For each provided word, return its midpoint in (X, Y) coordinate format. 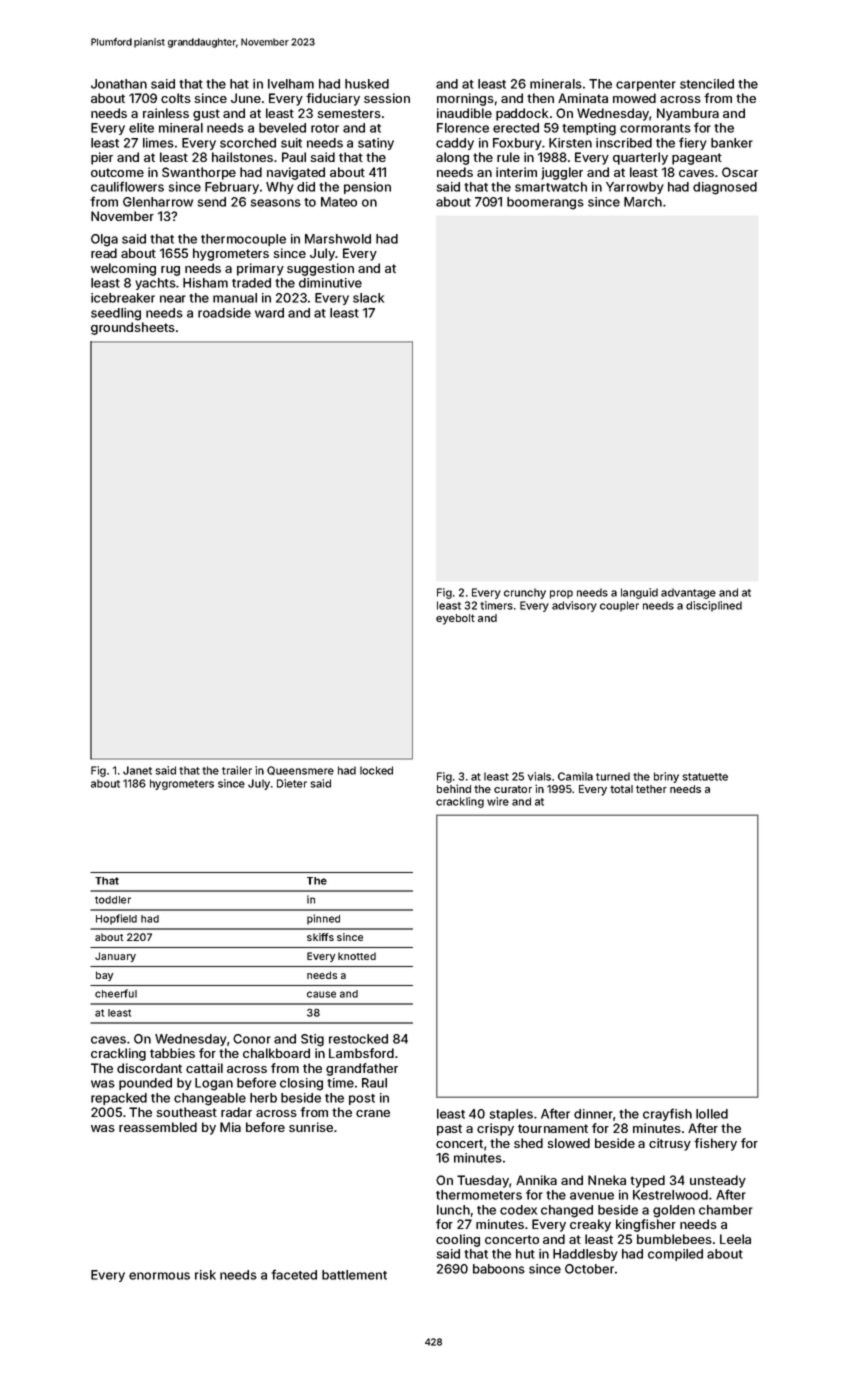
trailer (237, 770)
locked (376, 770)
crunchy (525, 593)
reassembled (158, 1127)
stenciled (707, 84)
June (246, 98)
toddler (113, 900)
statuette (705, 777)
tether (651, 789)
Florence (463, 128)
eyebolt (455, 619)
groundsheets (133, 328)
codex (518, 1210)
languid (639, 593)
